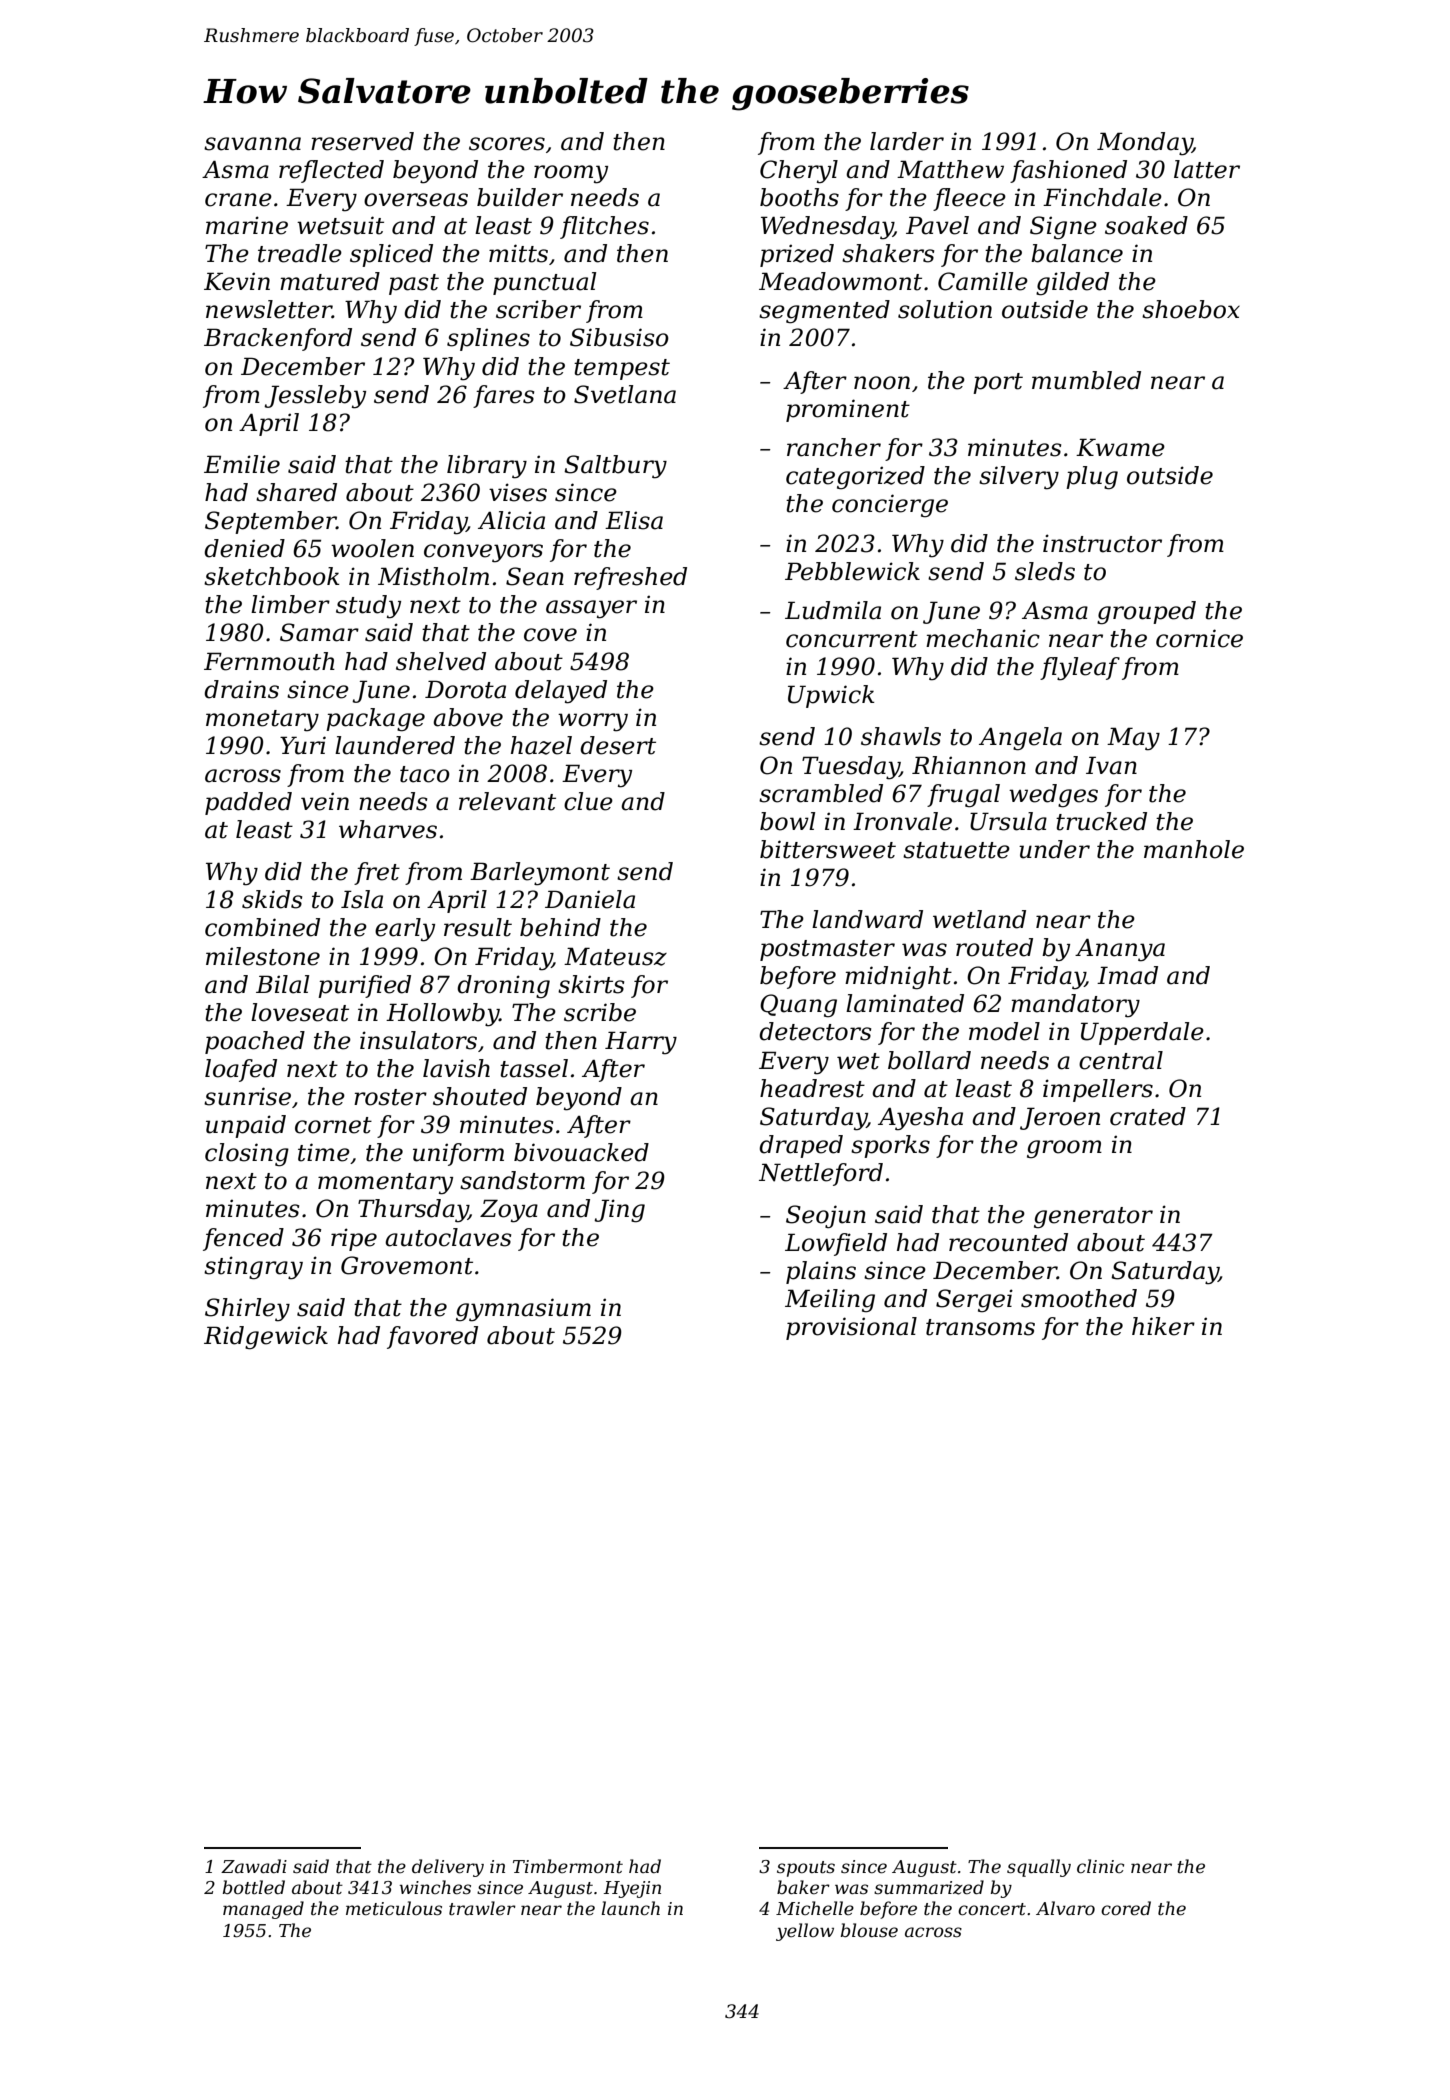 The width and height of the screenshot is (1450, 2100). What do you see at coordinates (851, 1328) in the screenshot?
I see `provisional` at bounding box center [851, 1328].
